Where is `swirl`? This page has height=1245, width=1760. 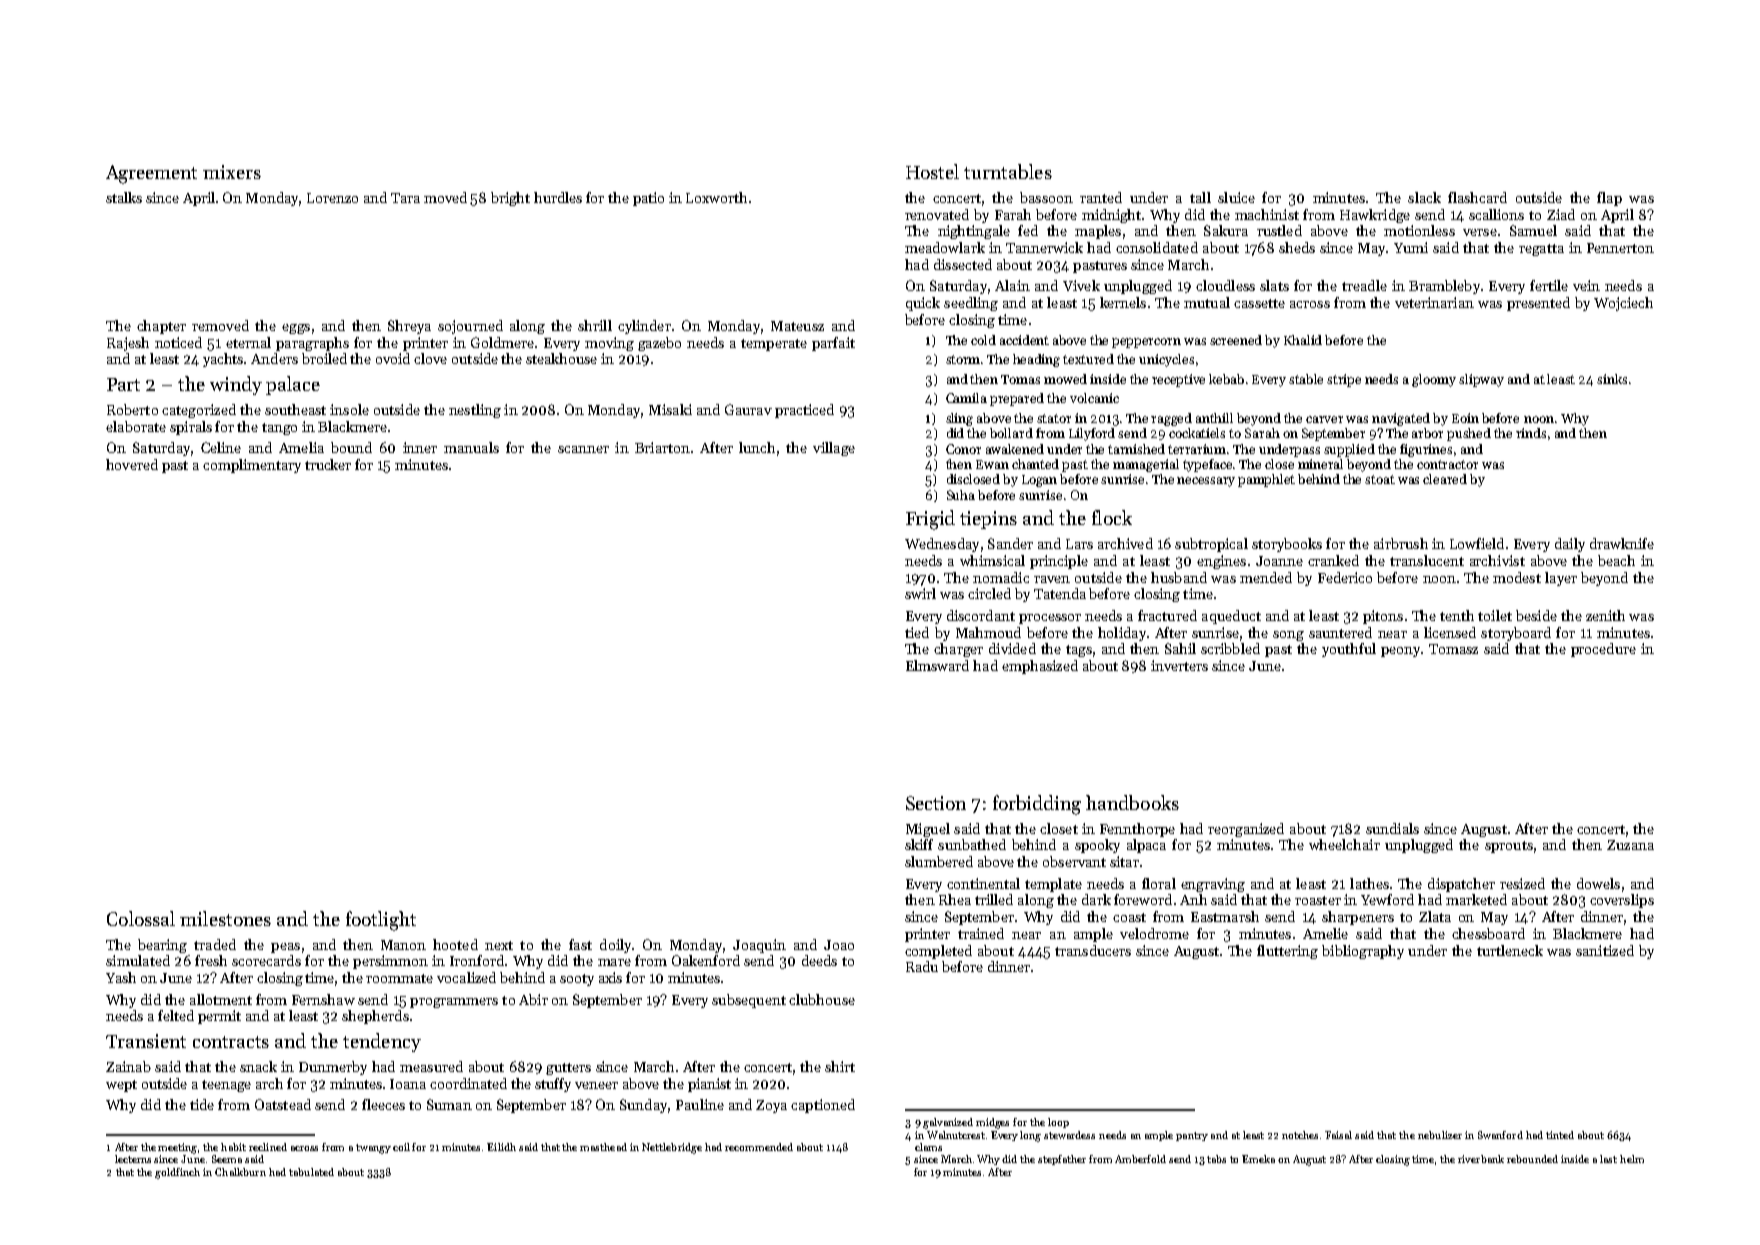
swirl is located at coordinates (920, 593).
